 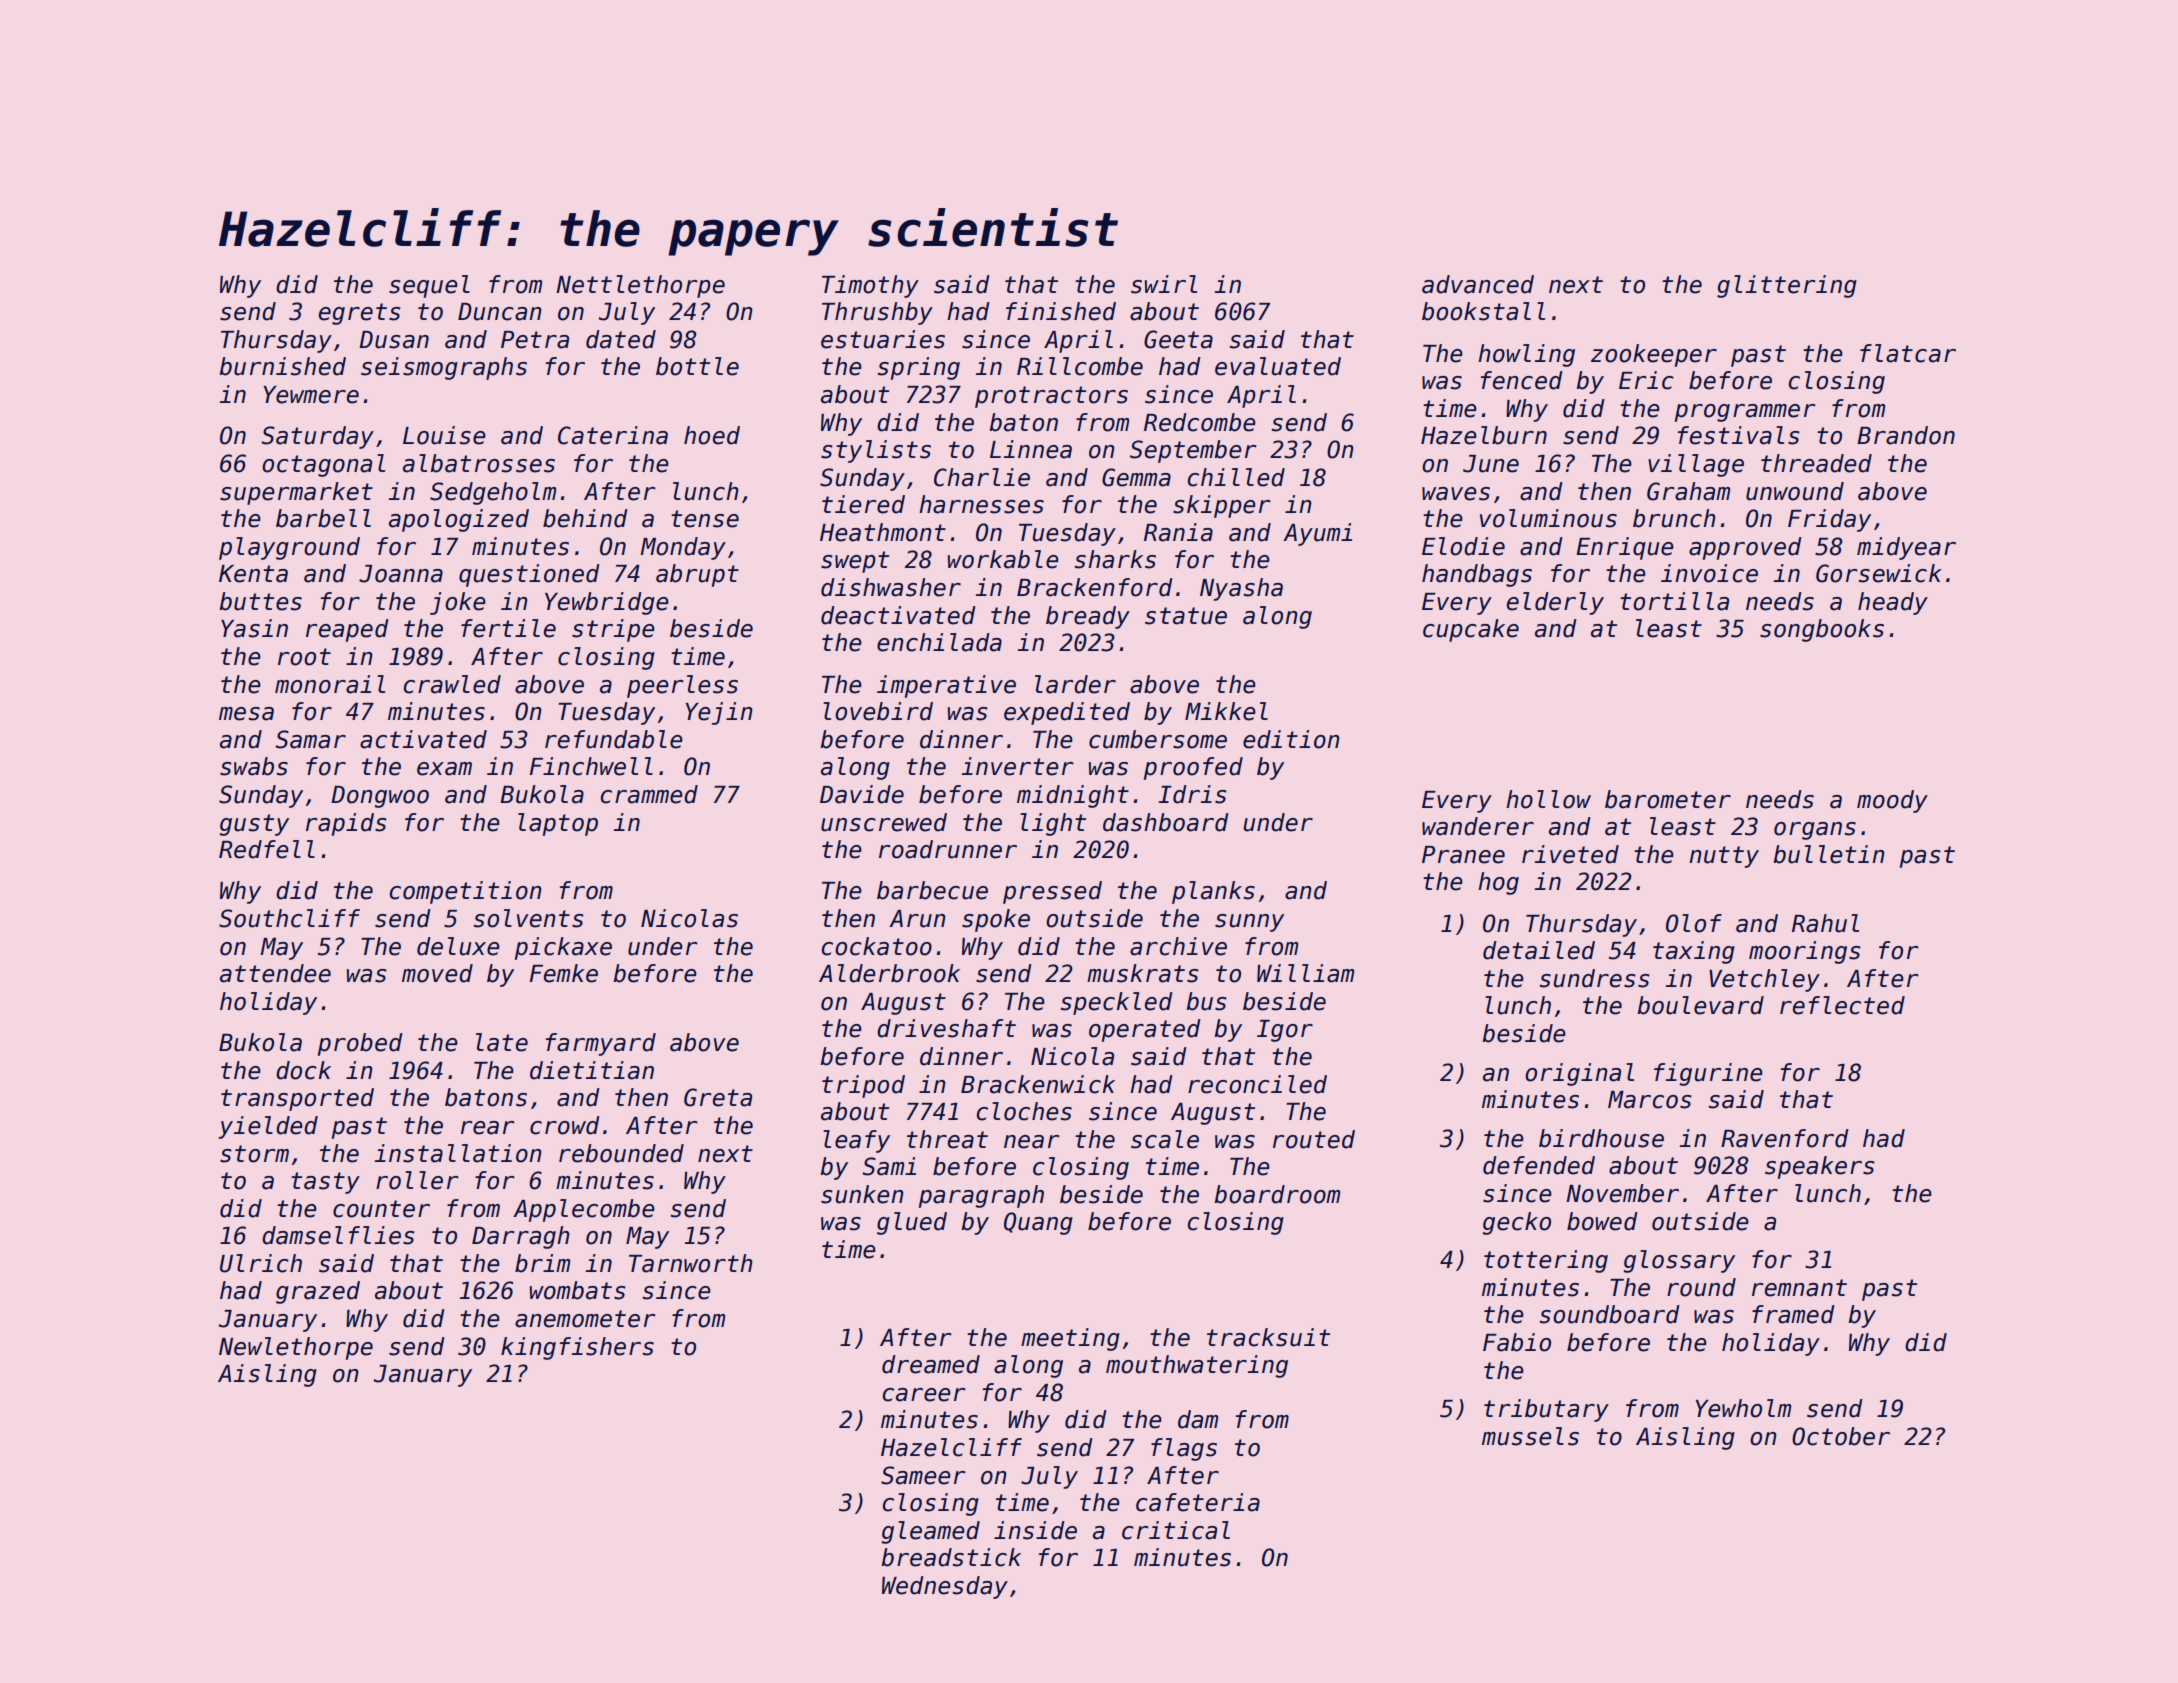 I want to click on Wednesday, so click(x=945, y=1587).
